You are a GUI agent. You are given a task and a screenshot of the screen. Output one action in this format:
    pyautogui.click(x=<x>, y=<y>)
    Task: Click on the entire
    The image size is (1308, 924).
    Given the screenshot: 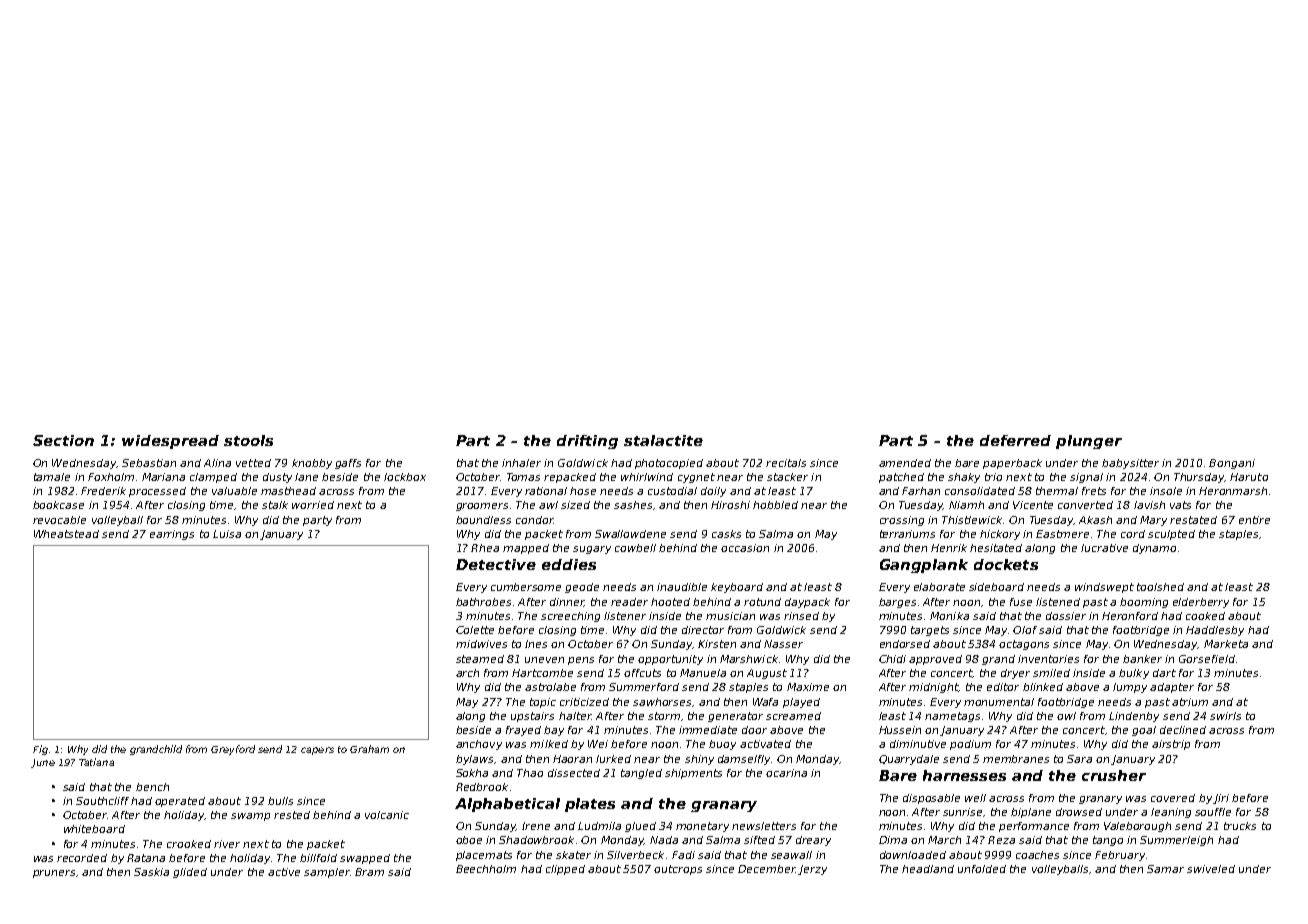 What is the action you would take?
    pyautogui.click(x=1254, y=520)
